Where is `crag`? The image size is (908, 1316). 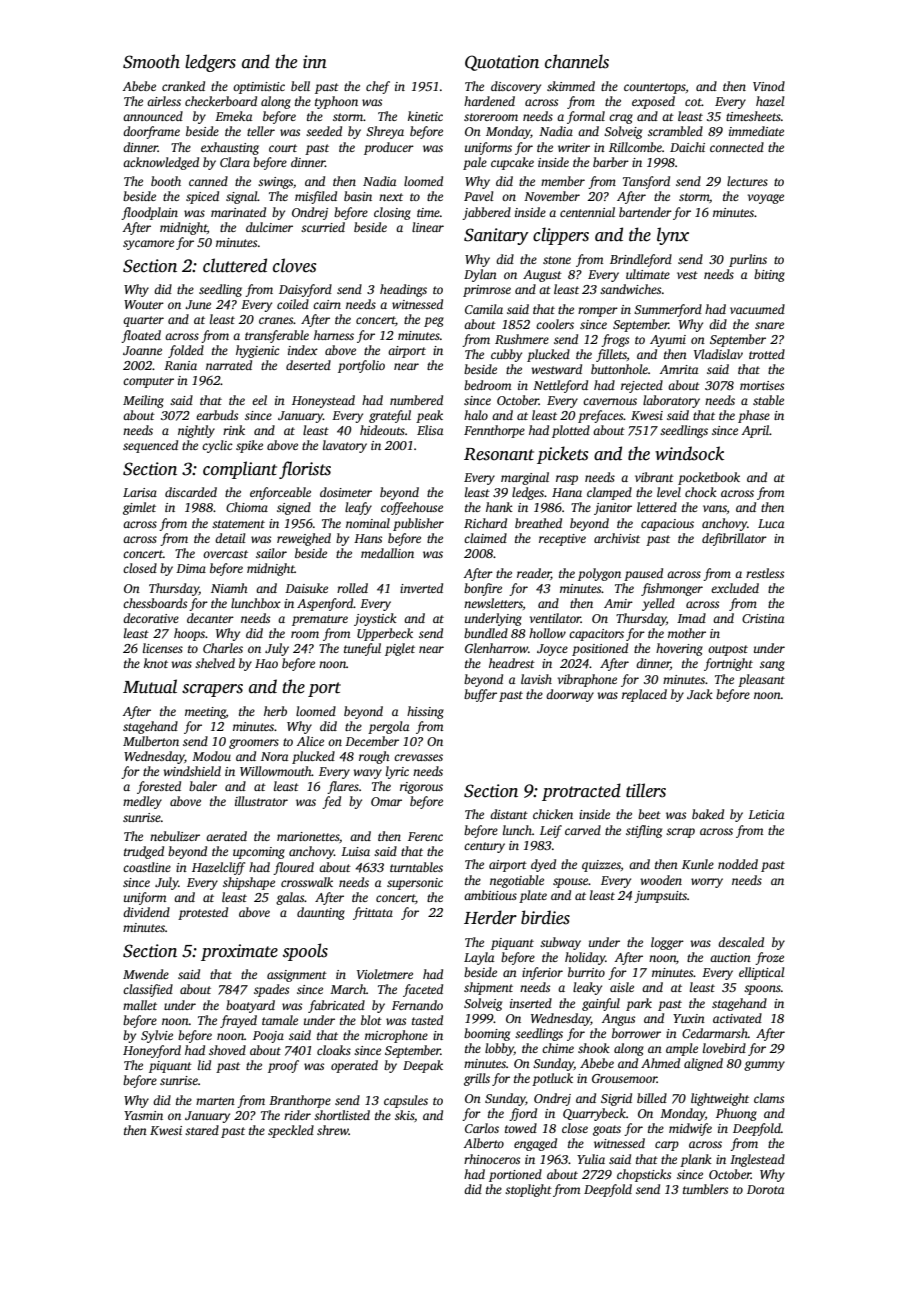
crag is located at coordinates (621, 119).
